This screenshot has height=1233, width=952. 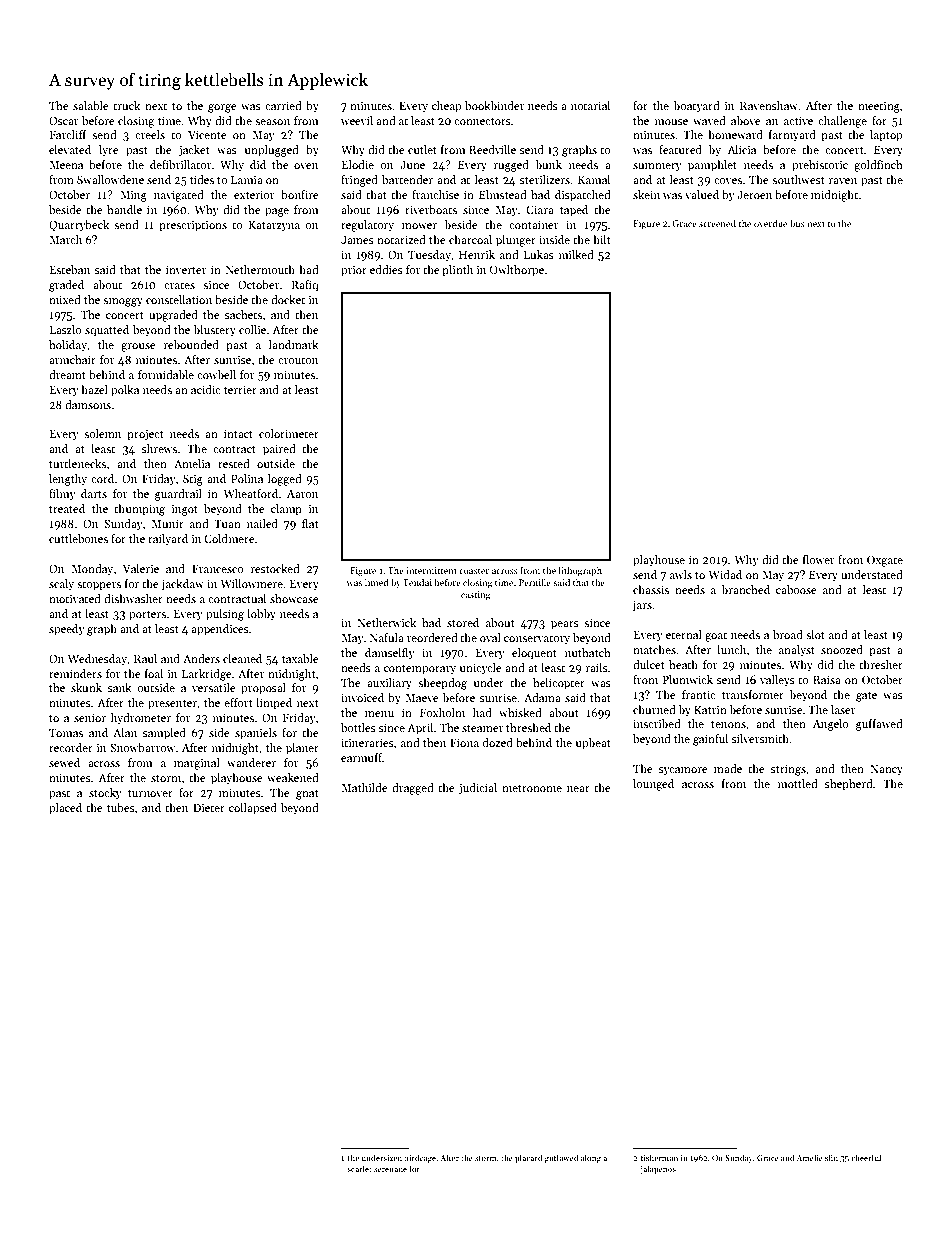 What do you see at coordinates (422, 149) in the screenshot?
I see `cutlet` at bounding box center [422, 149].
